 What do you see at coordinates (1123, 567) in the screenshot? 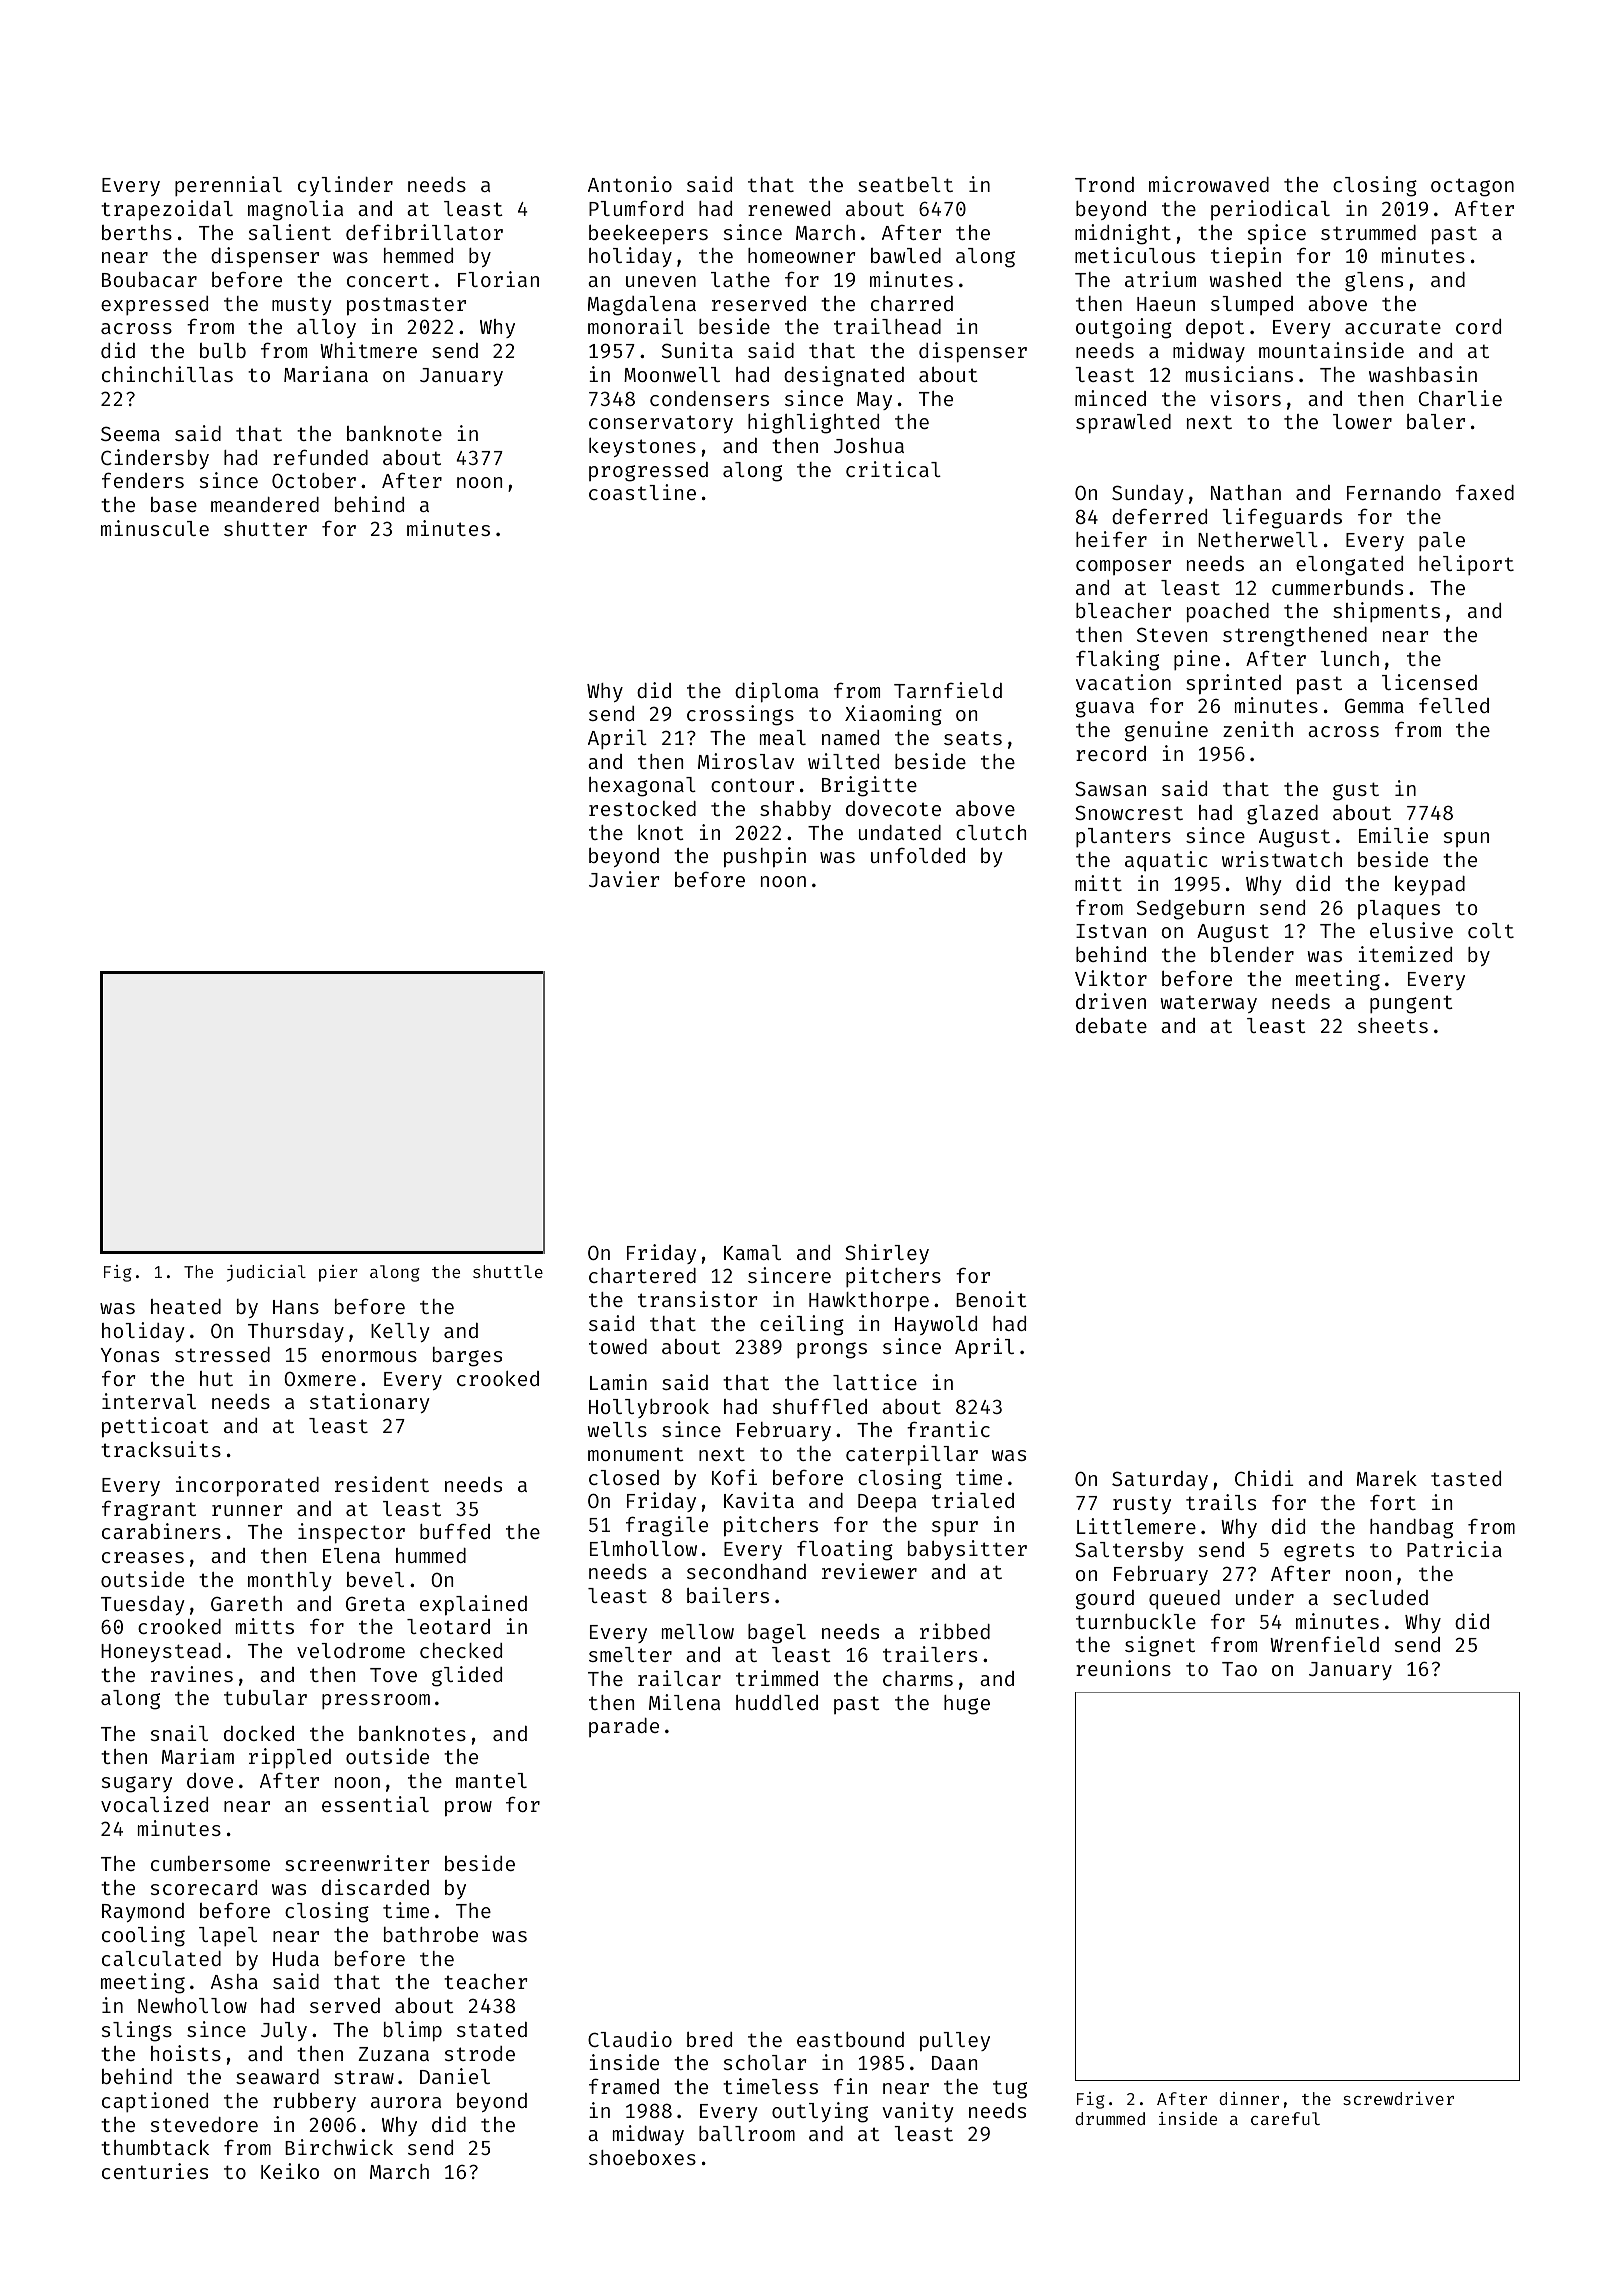
I see `composer` at bounding box center [1123, 567].
